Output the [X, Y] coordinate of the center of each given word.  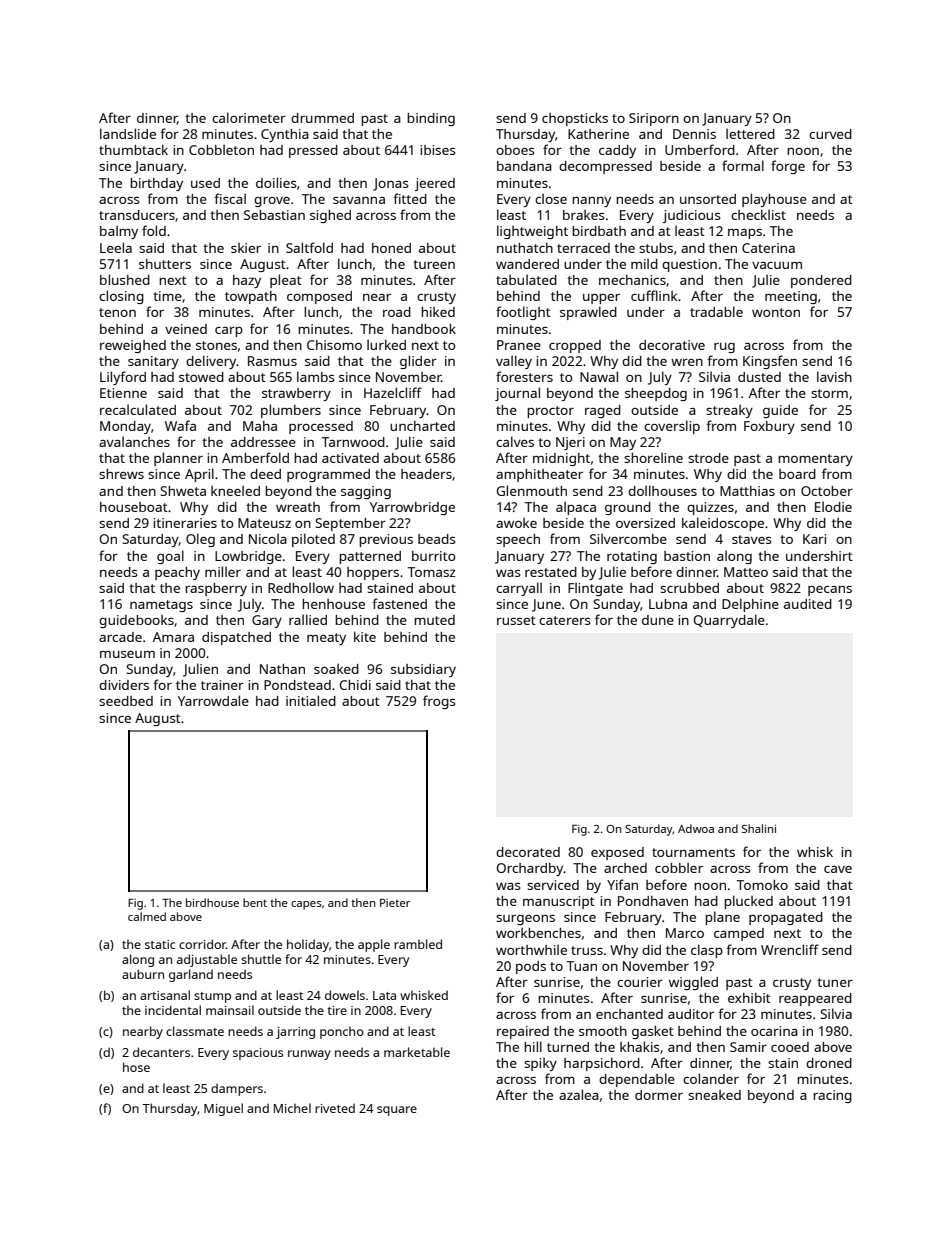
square [397, 1111]
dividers [124, 685]
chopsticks [575, 119]
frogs [439, 702]
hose [136, 1067]
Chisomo [334, 345]
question [689, 265]
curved [830, 134]
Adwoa [696, 828]
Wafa [180, 425]
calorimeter [249, 117]
